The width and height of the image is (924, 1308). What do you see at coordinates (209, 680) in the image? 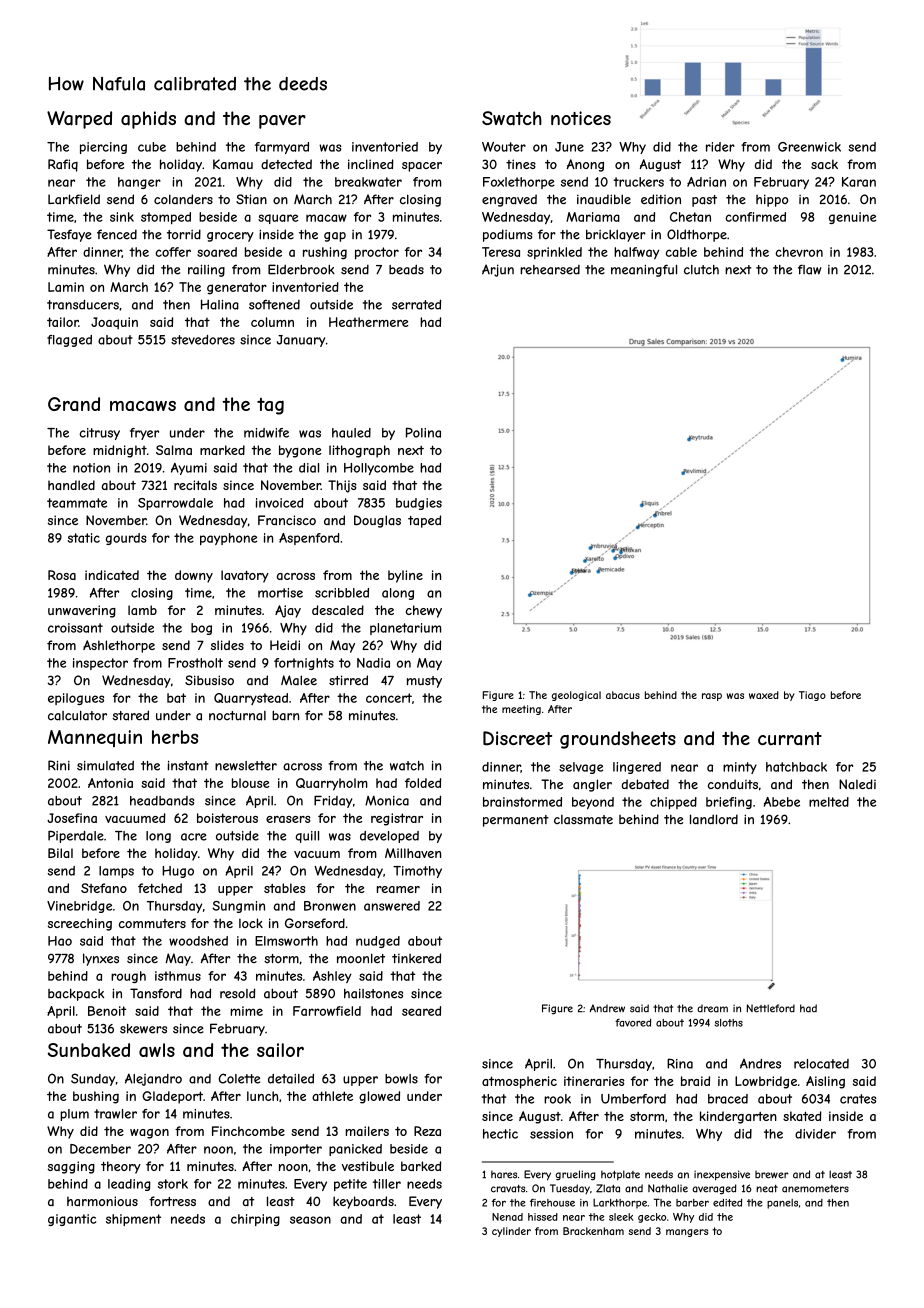
I see `Sibusiso` at bounding box center [209, 680].
